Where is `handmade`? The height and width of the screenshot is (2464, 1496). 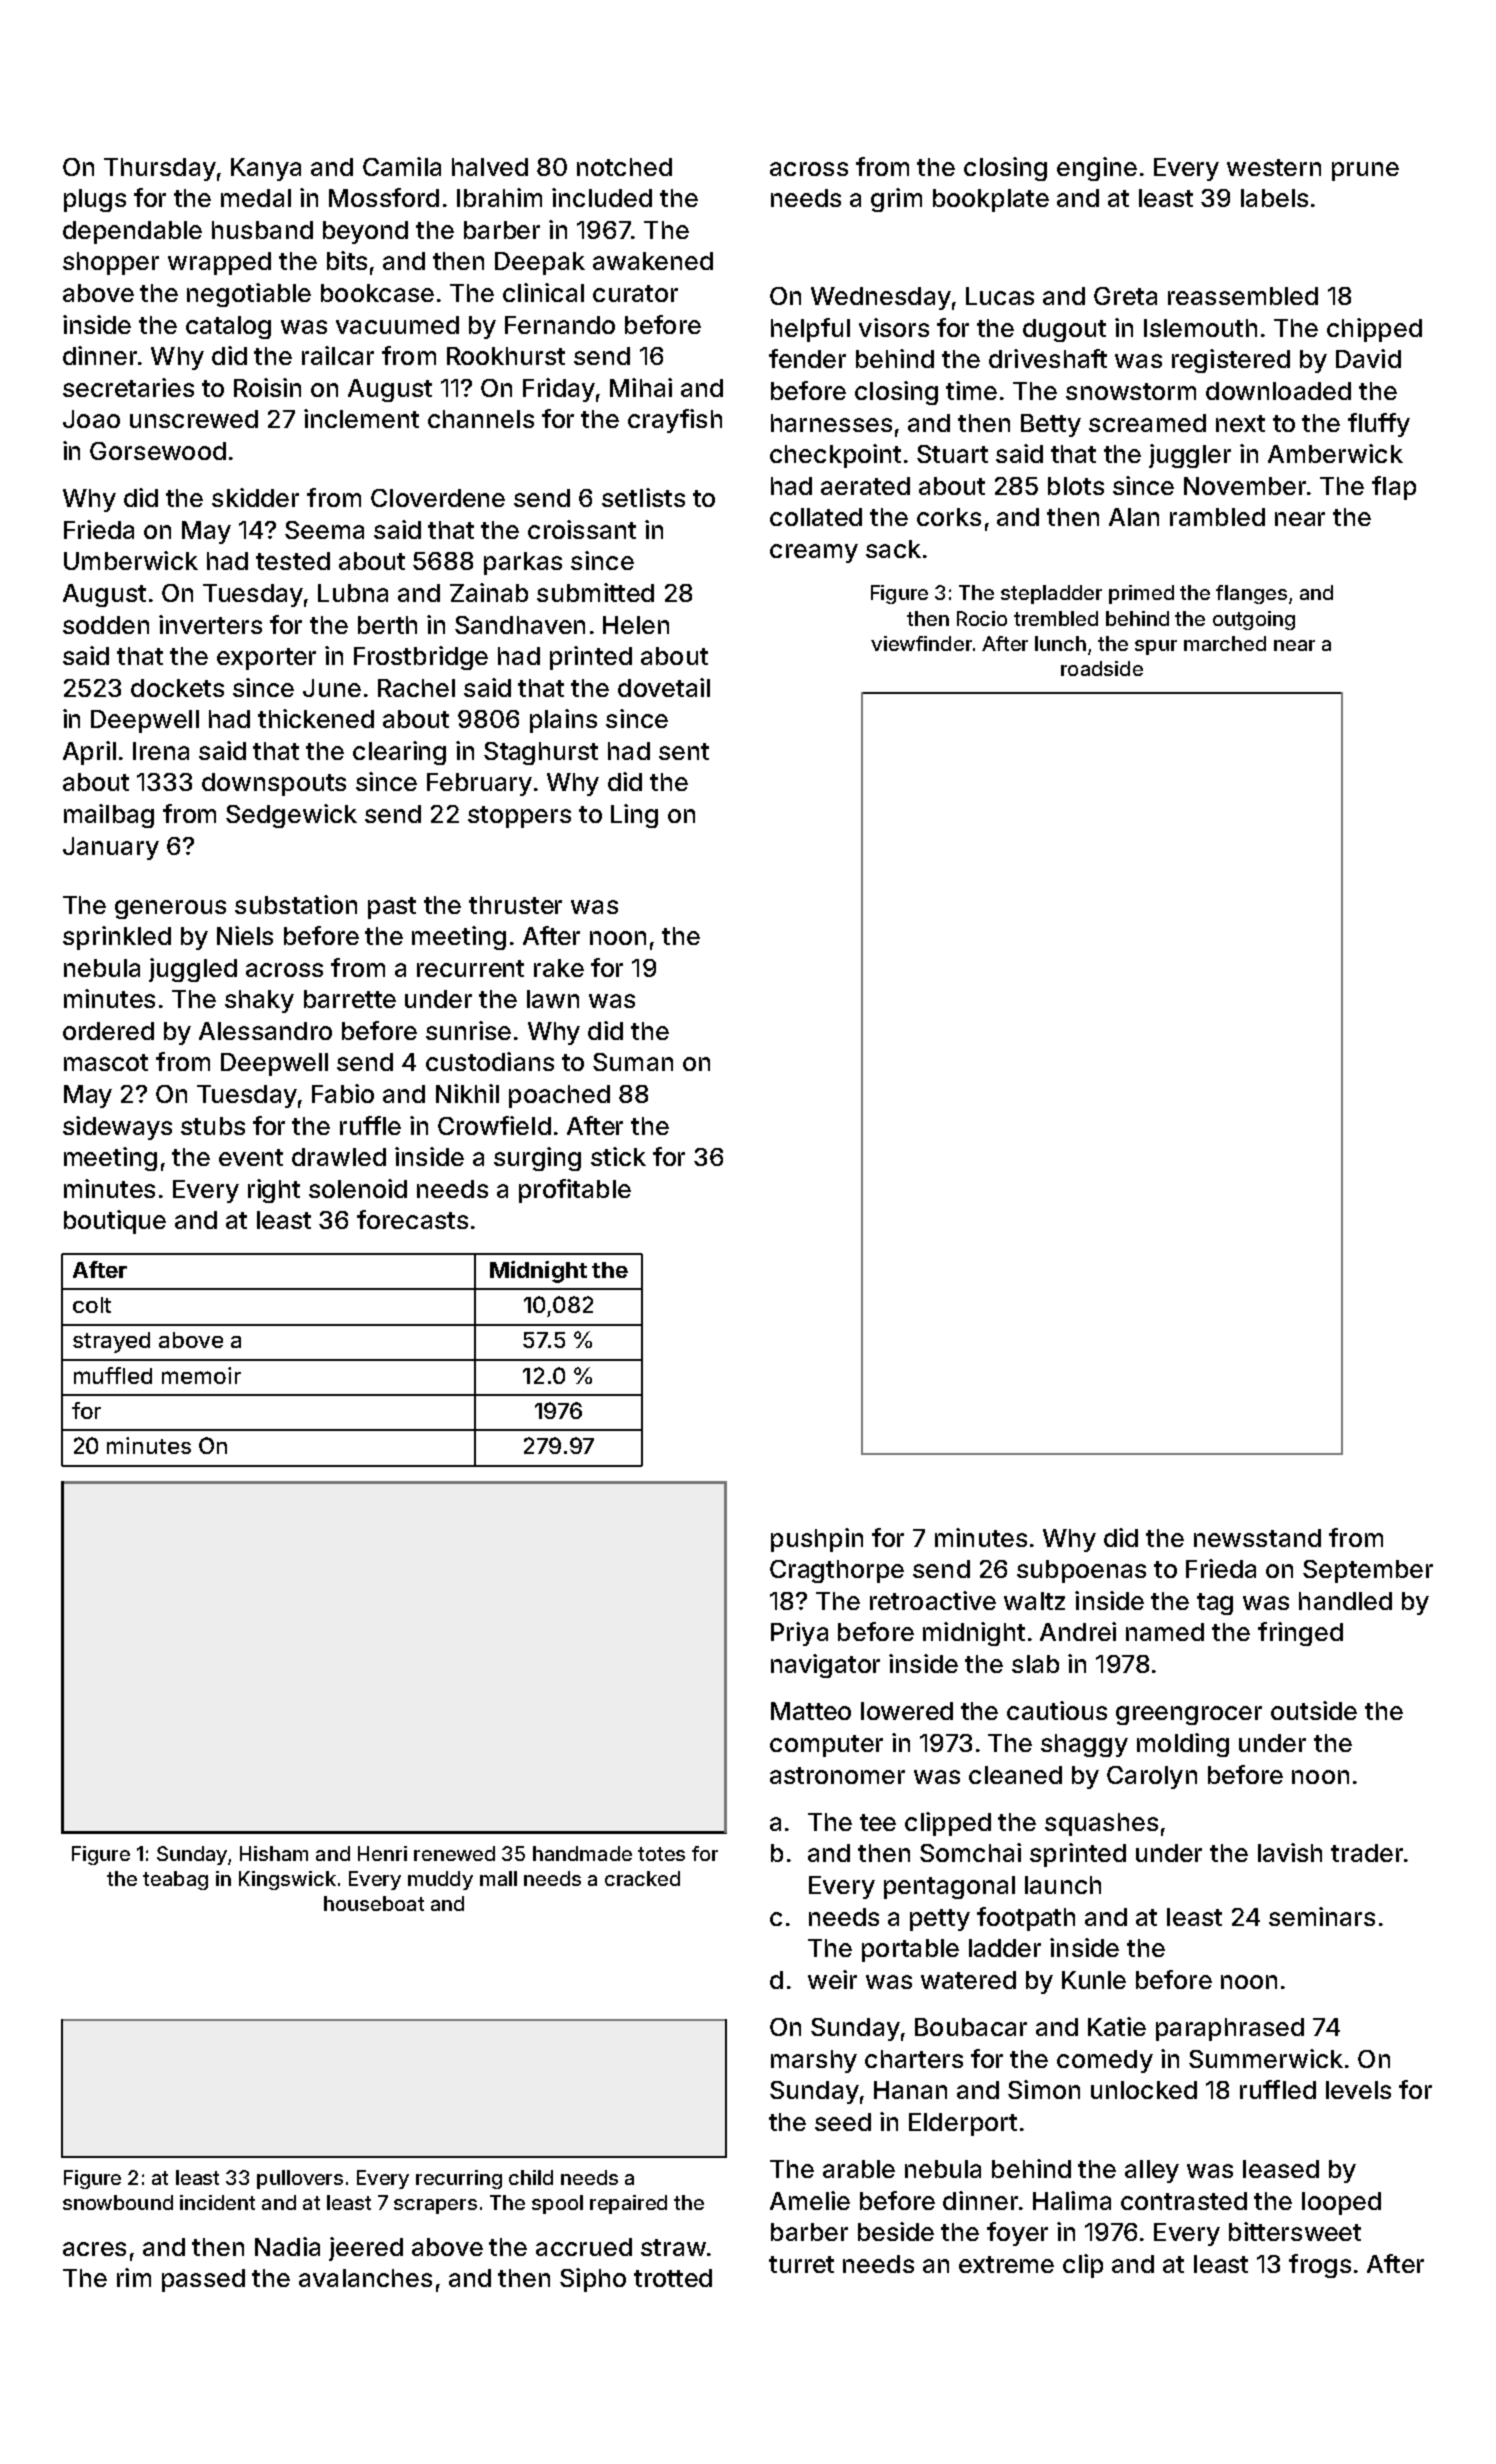
handmade is located at coordinates (582, 1853).
